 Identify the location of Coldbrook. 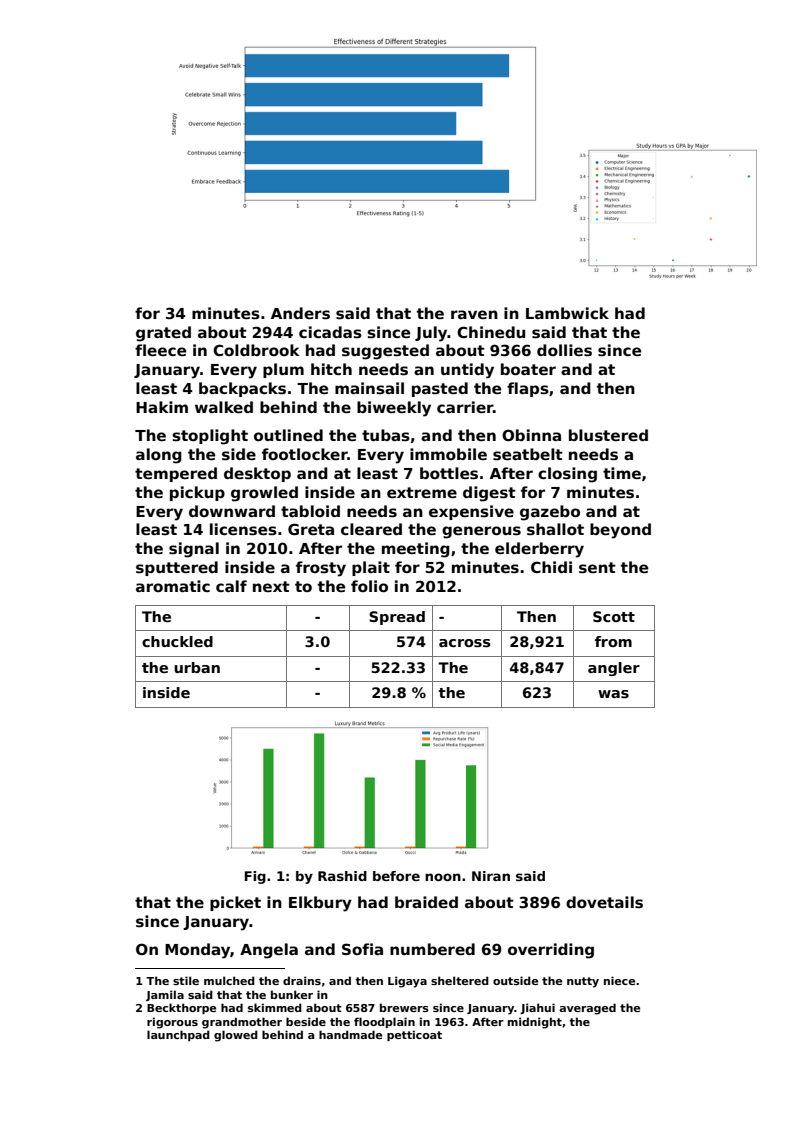
(256, 350).
